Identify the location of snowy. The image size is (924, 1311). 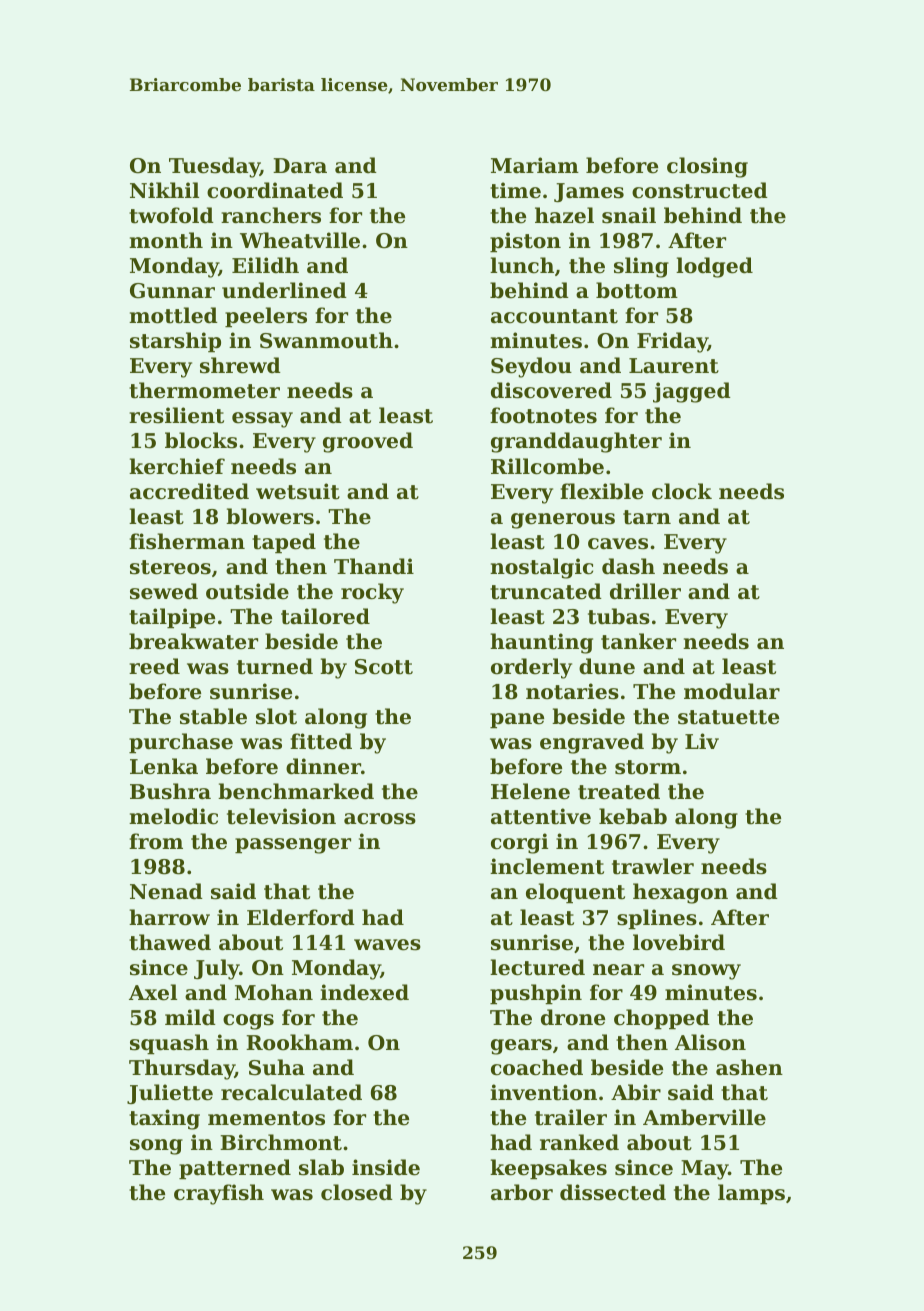
(706, 972).
